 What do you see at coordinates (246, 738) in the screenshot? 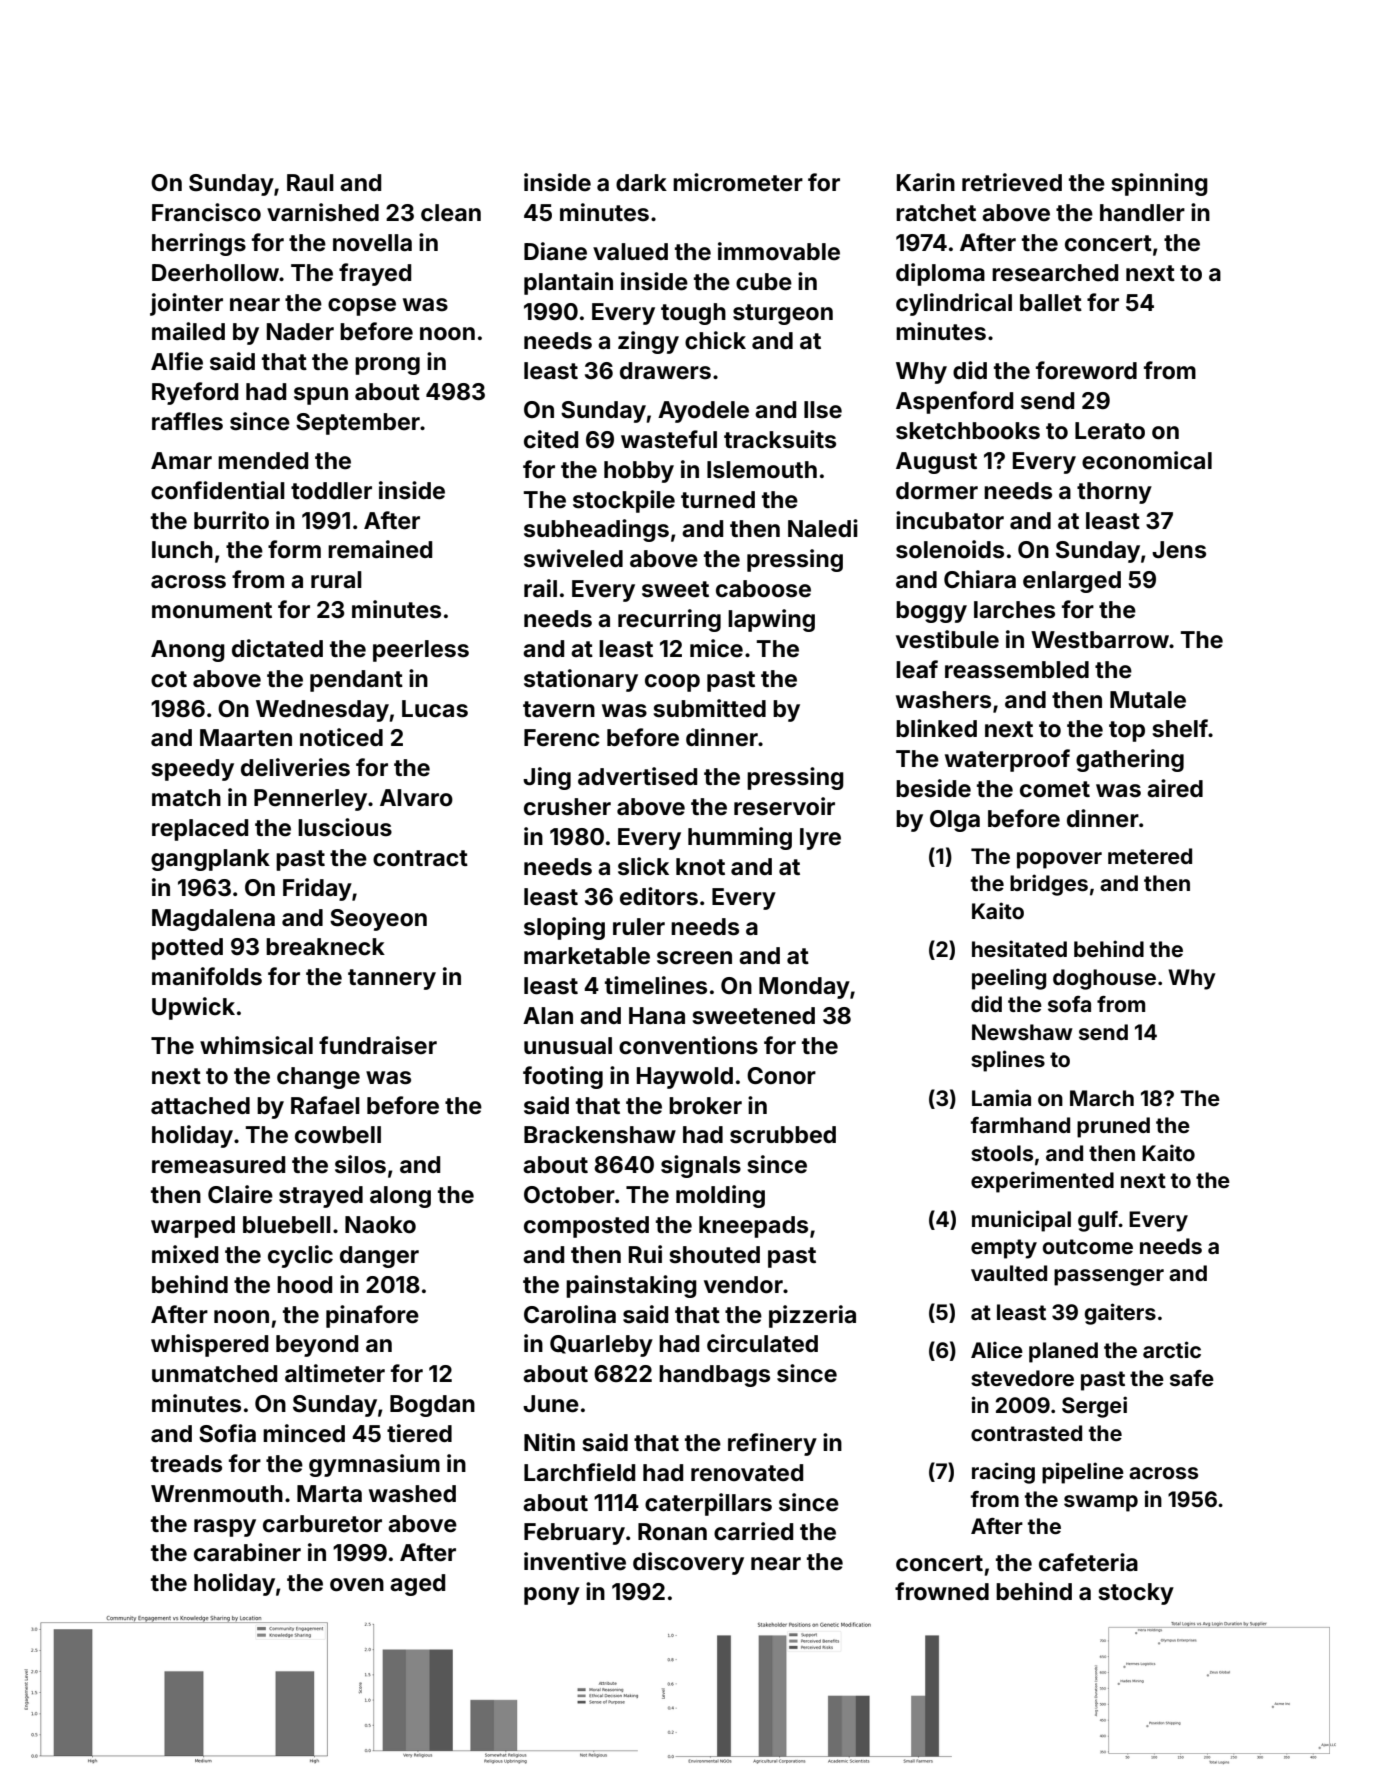
I see `Maarten` at bounding box center [246, 738].
